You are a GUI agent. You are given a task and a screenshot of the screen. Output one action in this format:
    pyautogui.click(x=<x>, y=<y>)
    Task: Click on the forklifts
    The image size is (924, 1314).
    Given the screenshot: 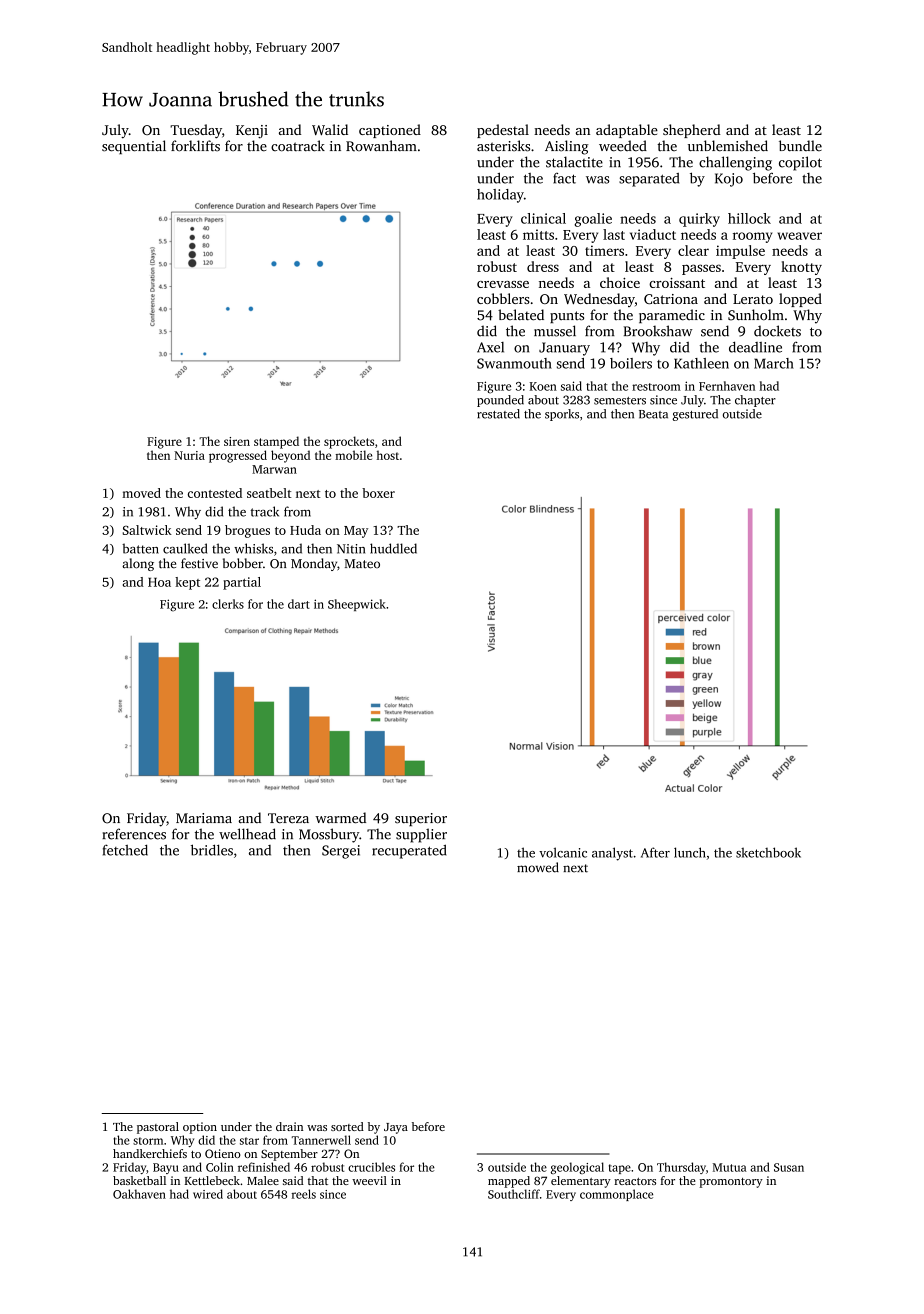 What is the action you would take?
    pyautogui.click(x=195, y=146)
